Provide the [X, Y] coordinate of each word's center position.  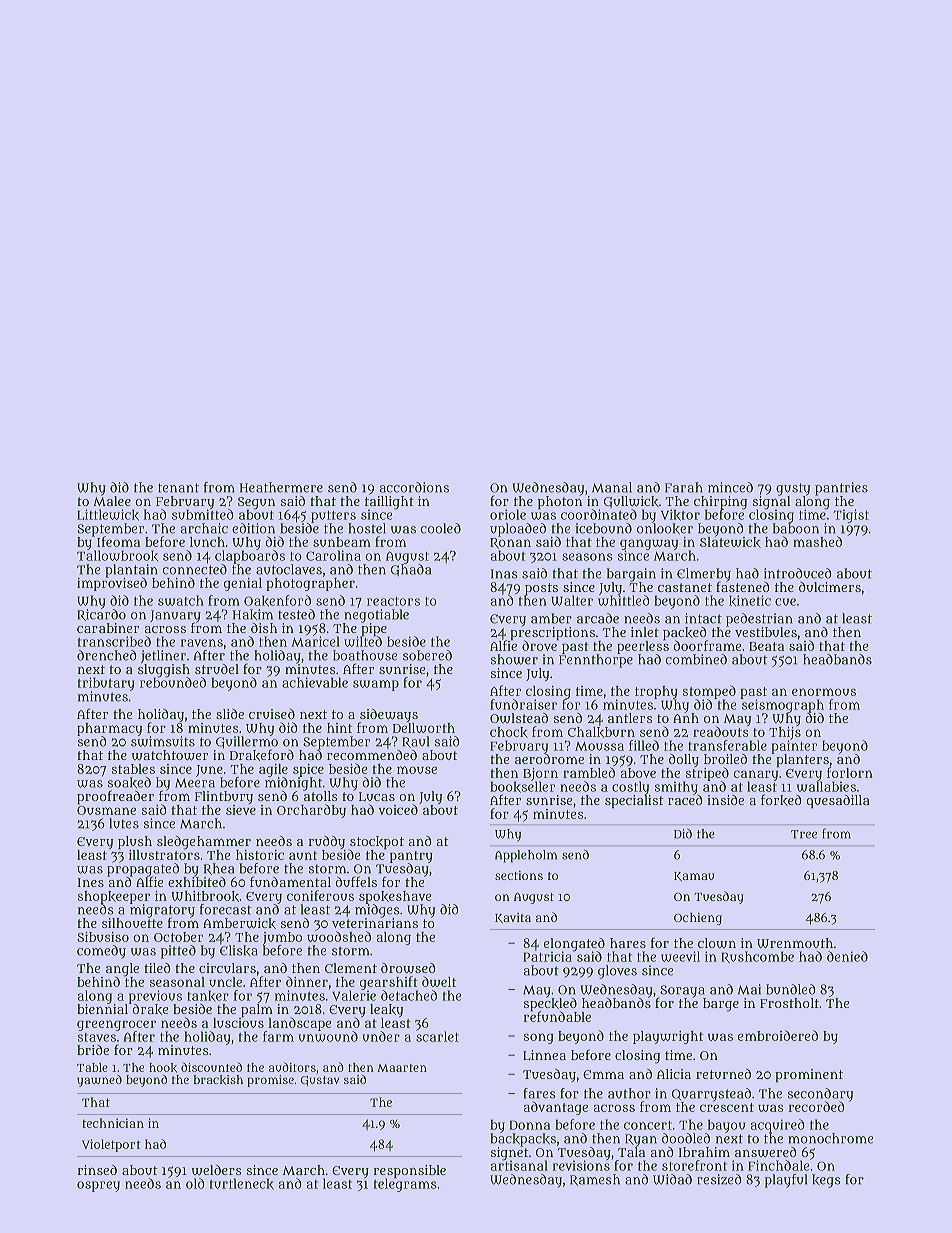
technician [113, 1123]
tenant [178, 488]
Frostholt [789, 1003]
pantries [841, 489]
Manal [612, 487]
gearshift [389, 983]
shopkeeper [114, 897]
